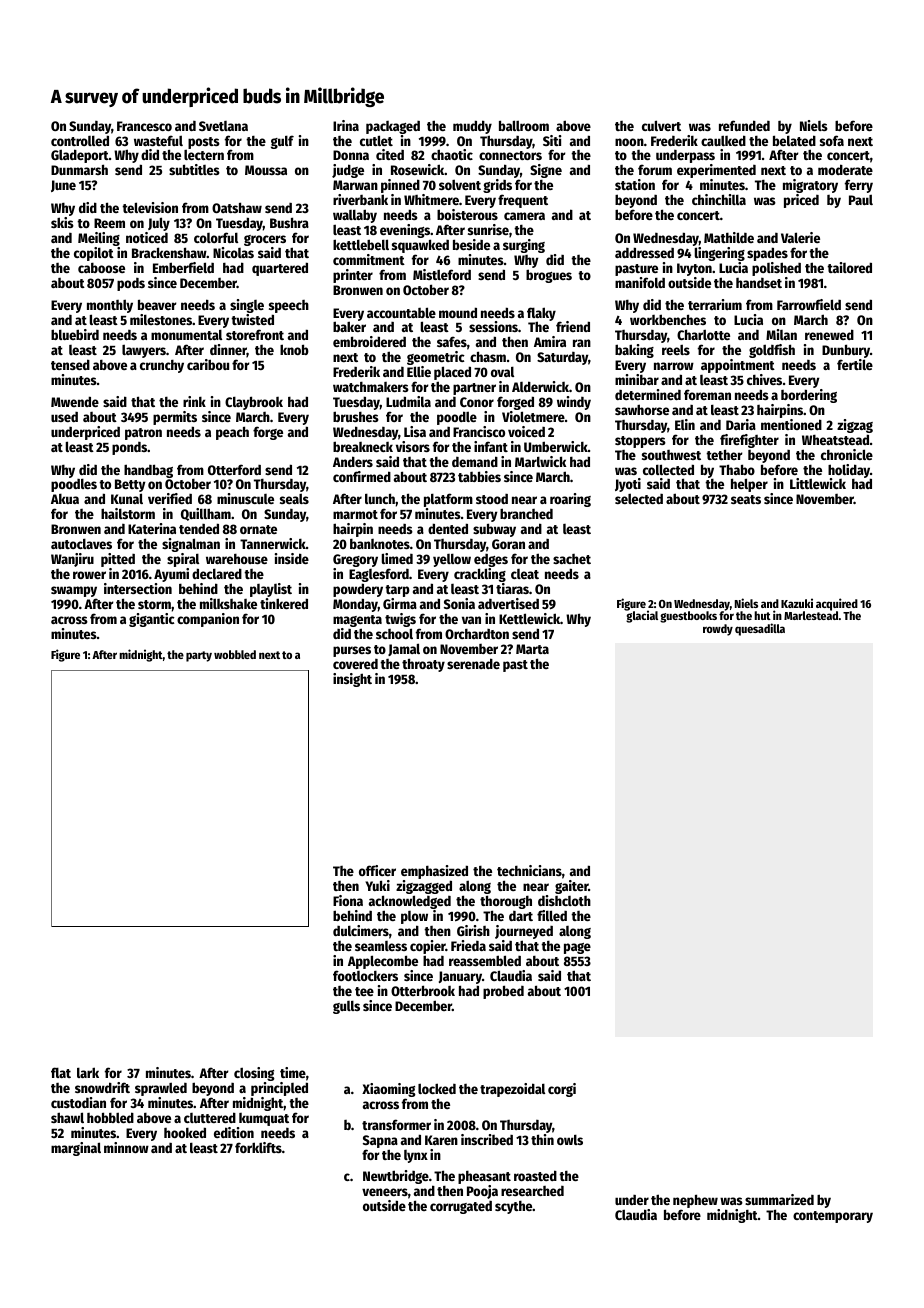 This image has height=1308, width=924. I want to click on gulf, so click(282, 142).
